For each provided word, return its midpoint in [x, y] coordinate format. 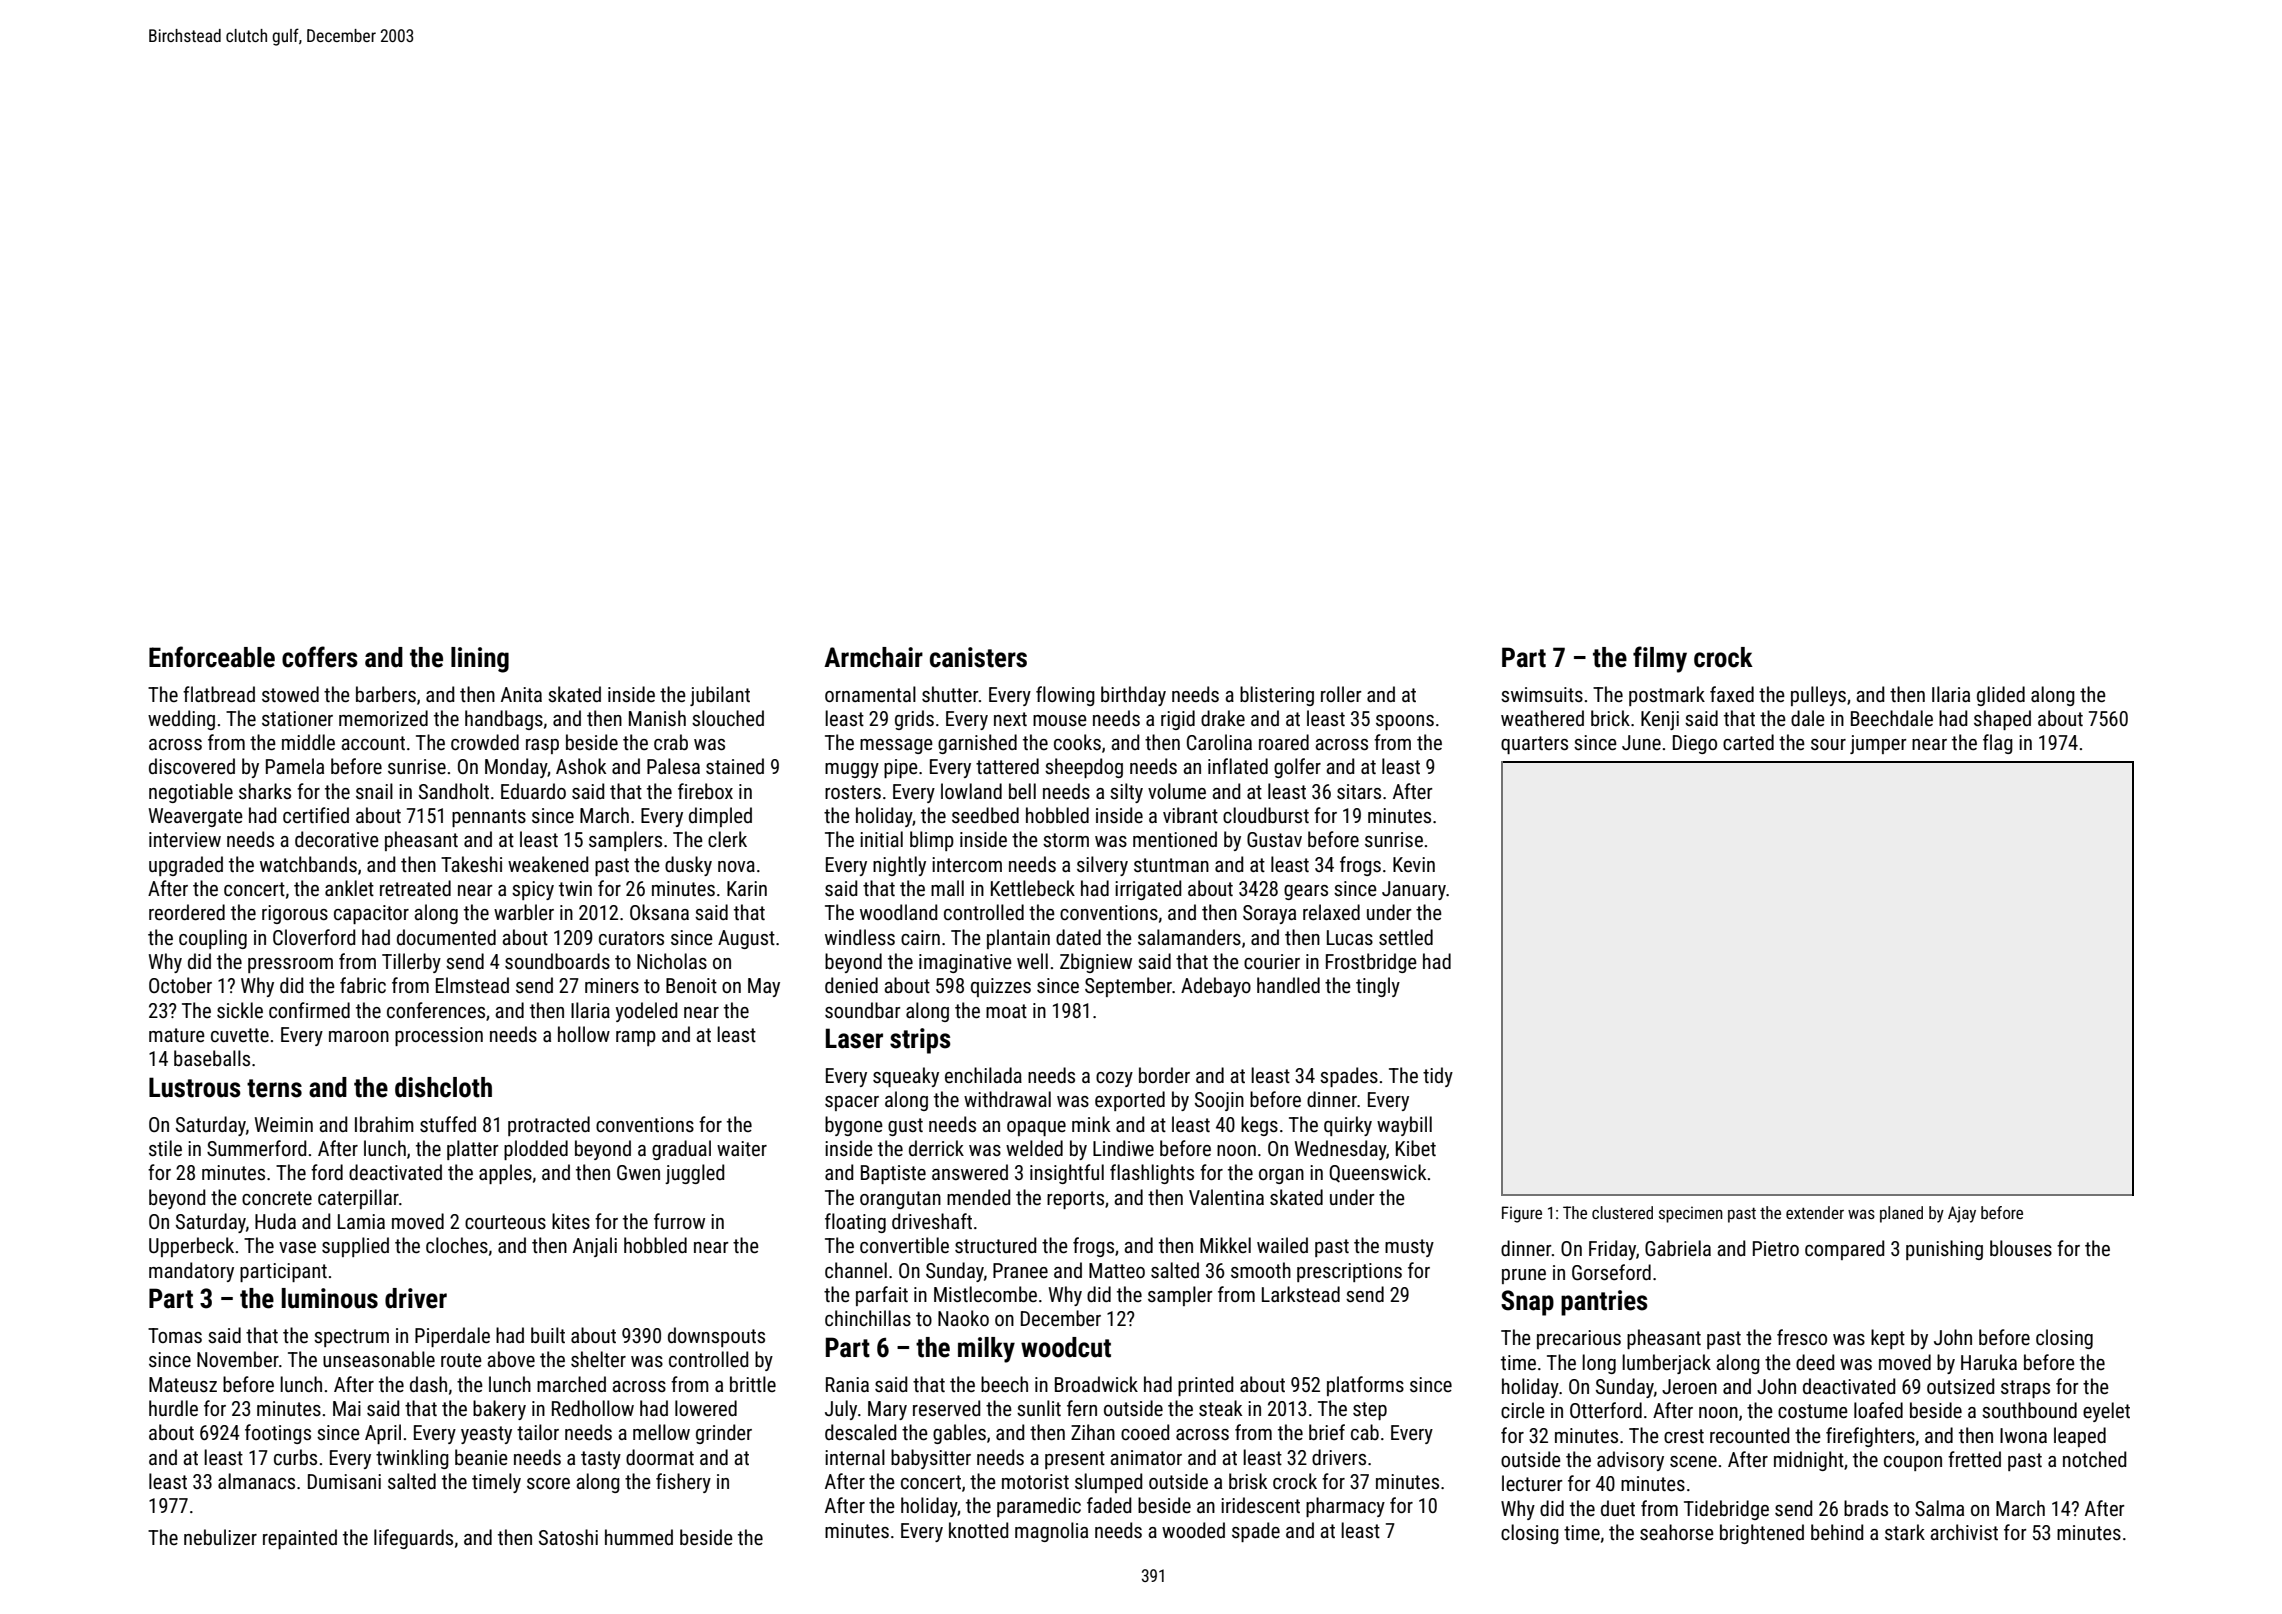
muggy [852, 770]
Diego [1695, 744]
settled [1406, 937]
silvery [1102, 866]
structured [995, 1245]
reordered [187, 912]
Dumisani [344, 1481]
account [373, 743]
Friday [1612, 1250]
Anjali [595, 1247]
